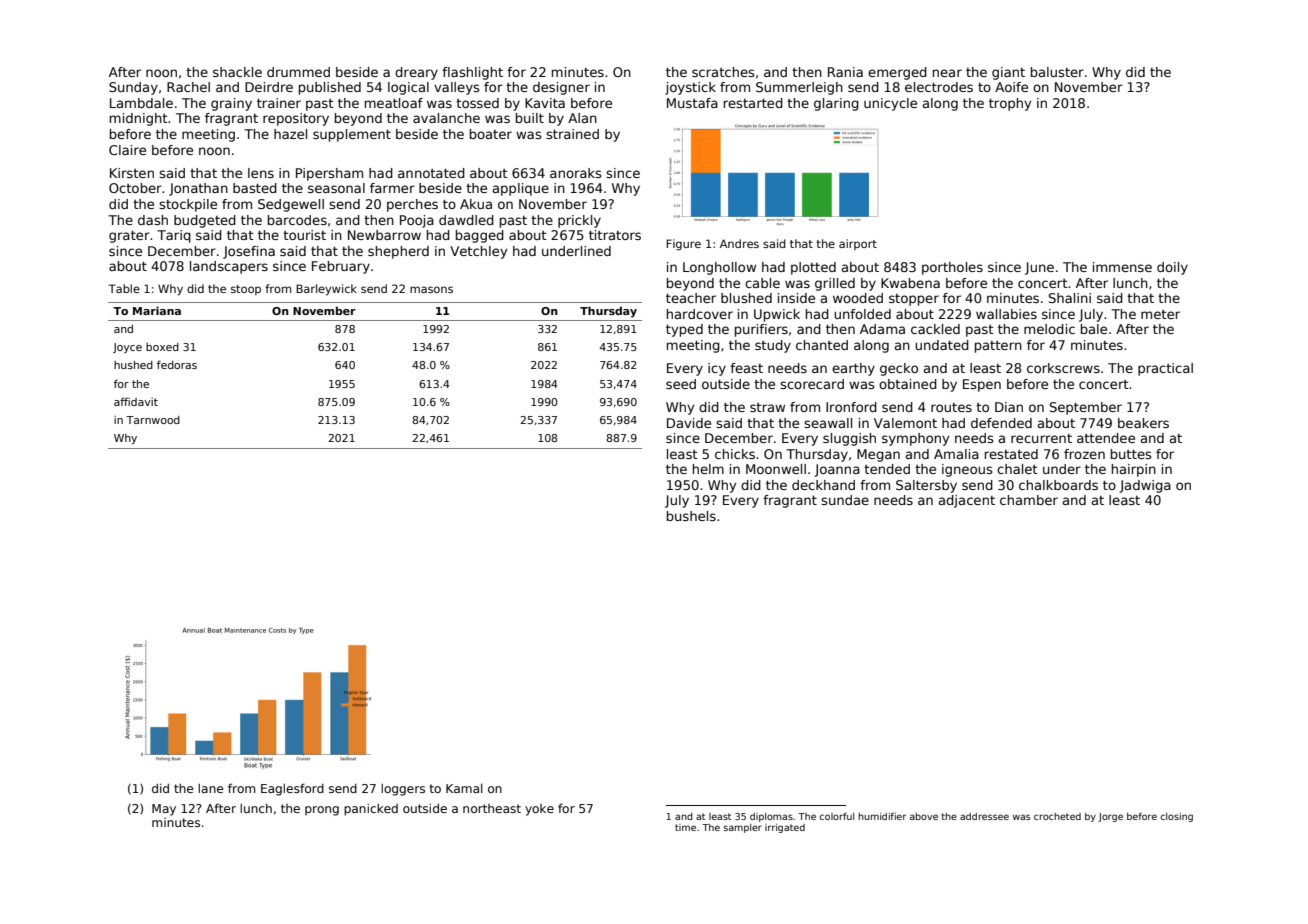 The height and width of the document is (924, 1308). I want to click on irrigated, so click(785, 828).
